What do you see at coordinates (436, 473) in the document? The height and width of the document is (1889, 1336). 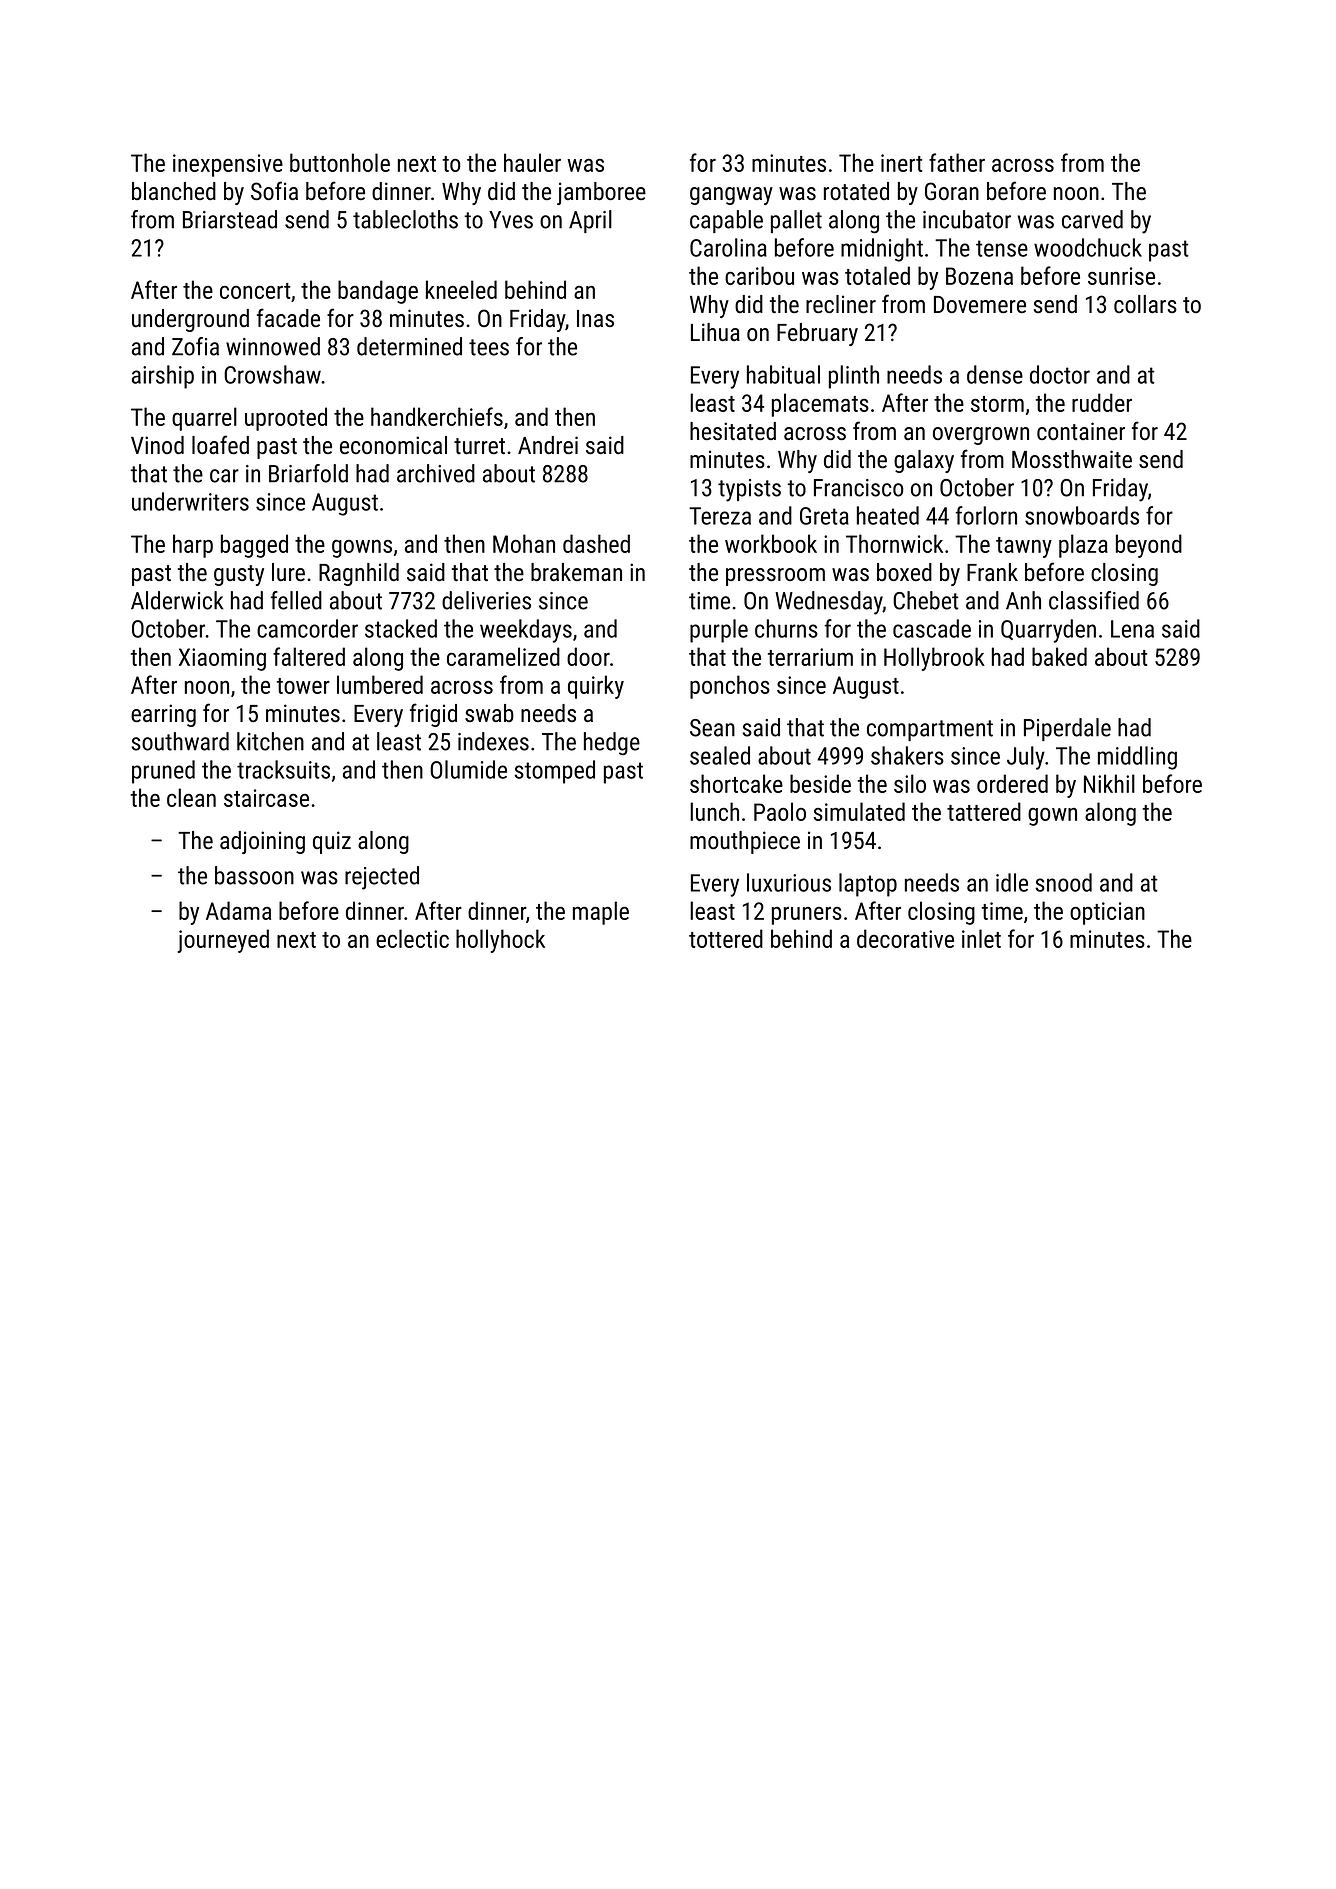 I see `archived` at bounding box center [436, 473].
